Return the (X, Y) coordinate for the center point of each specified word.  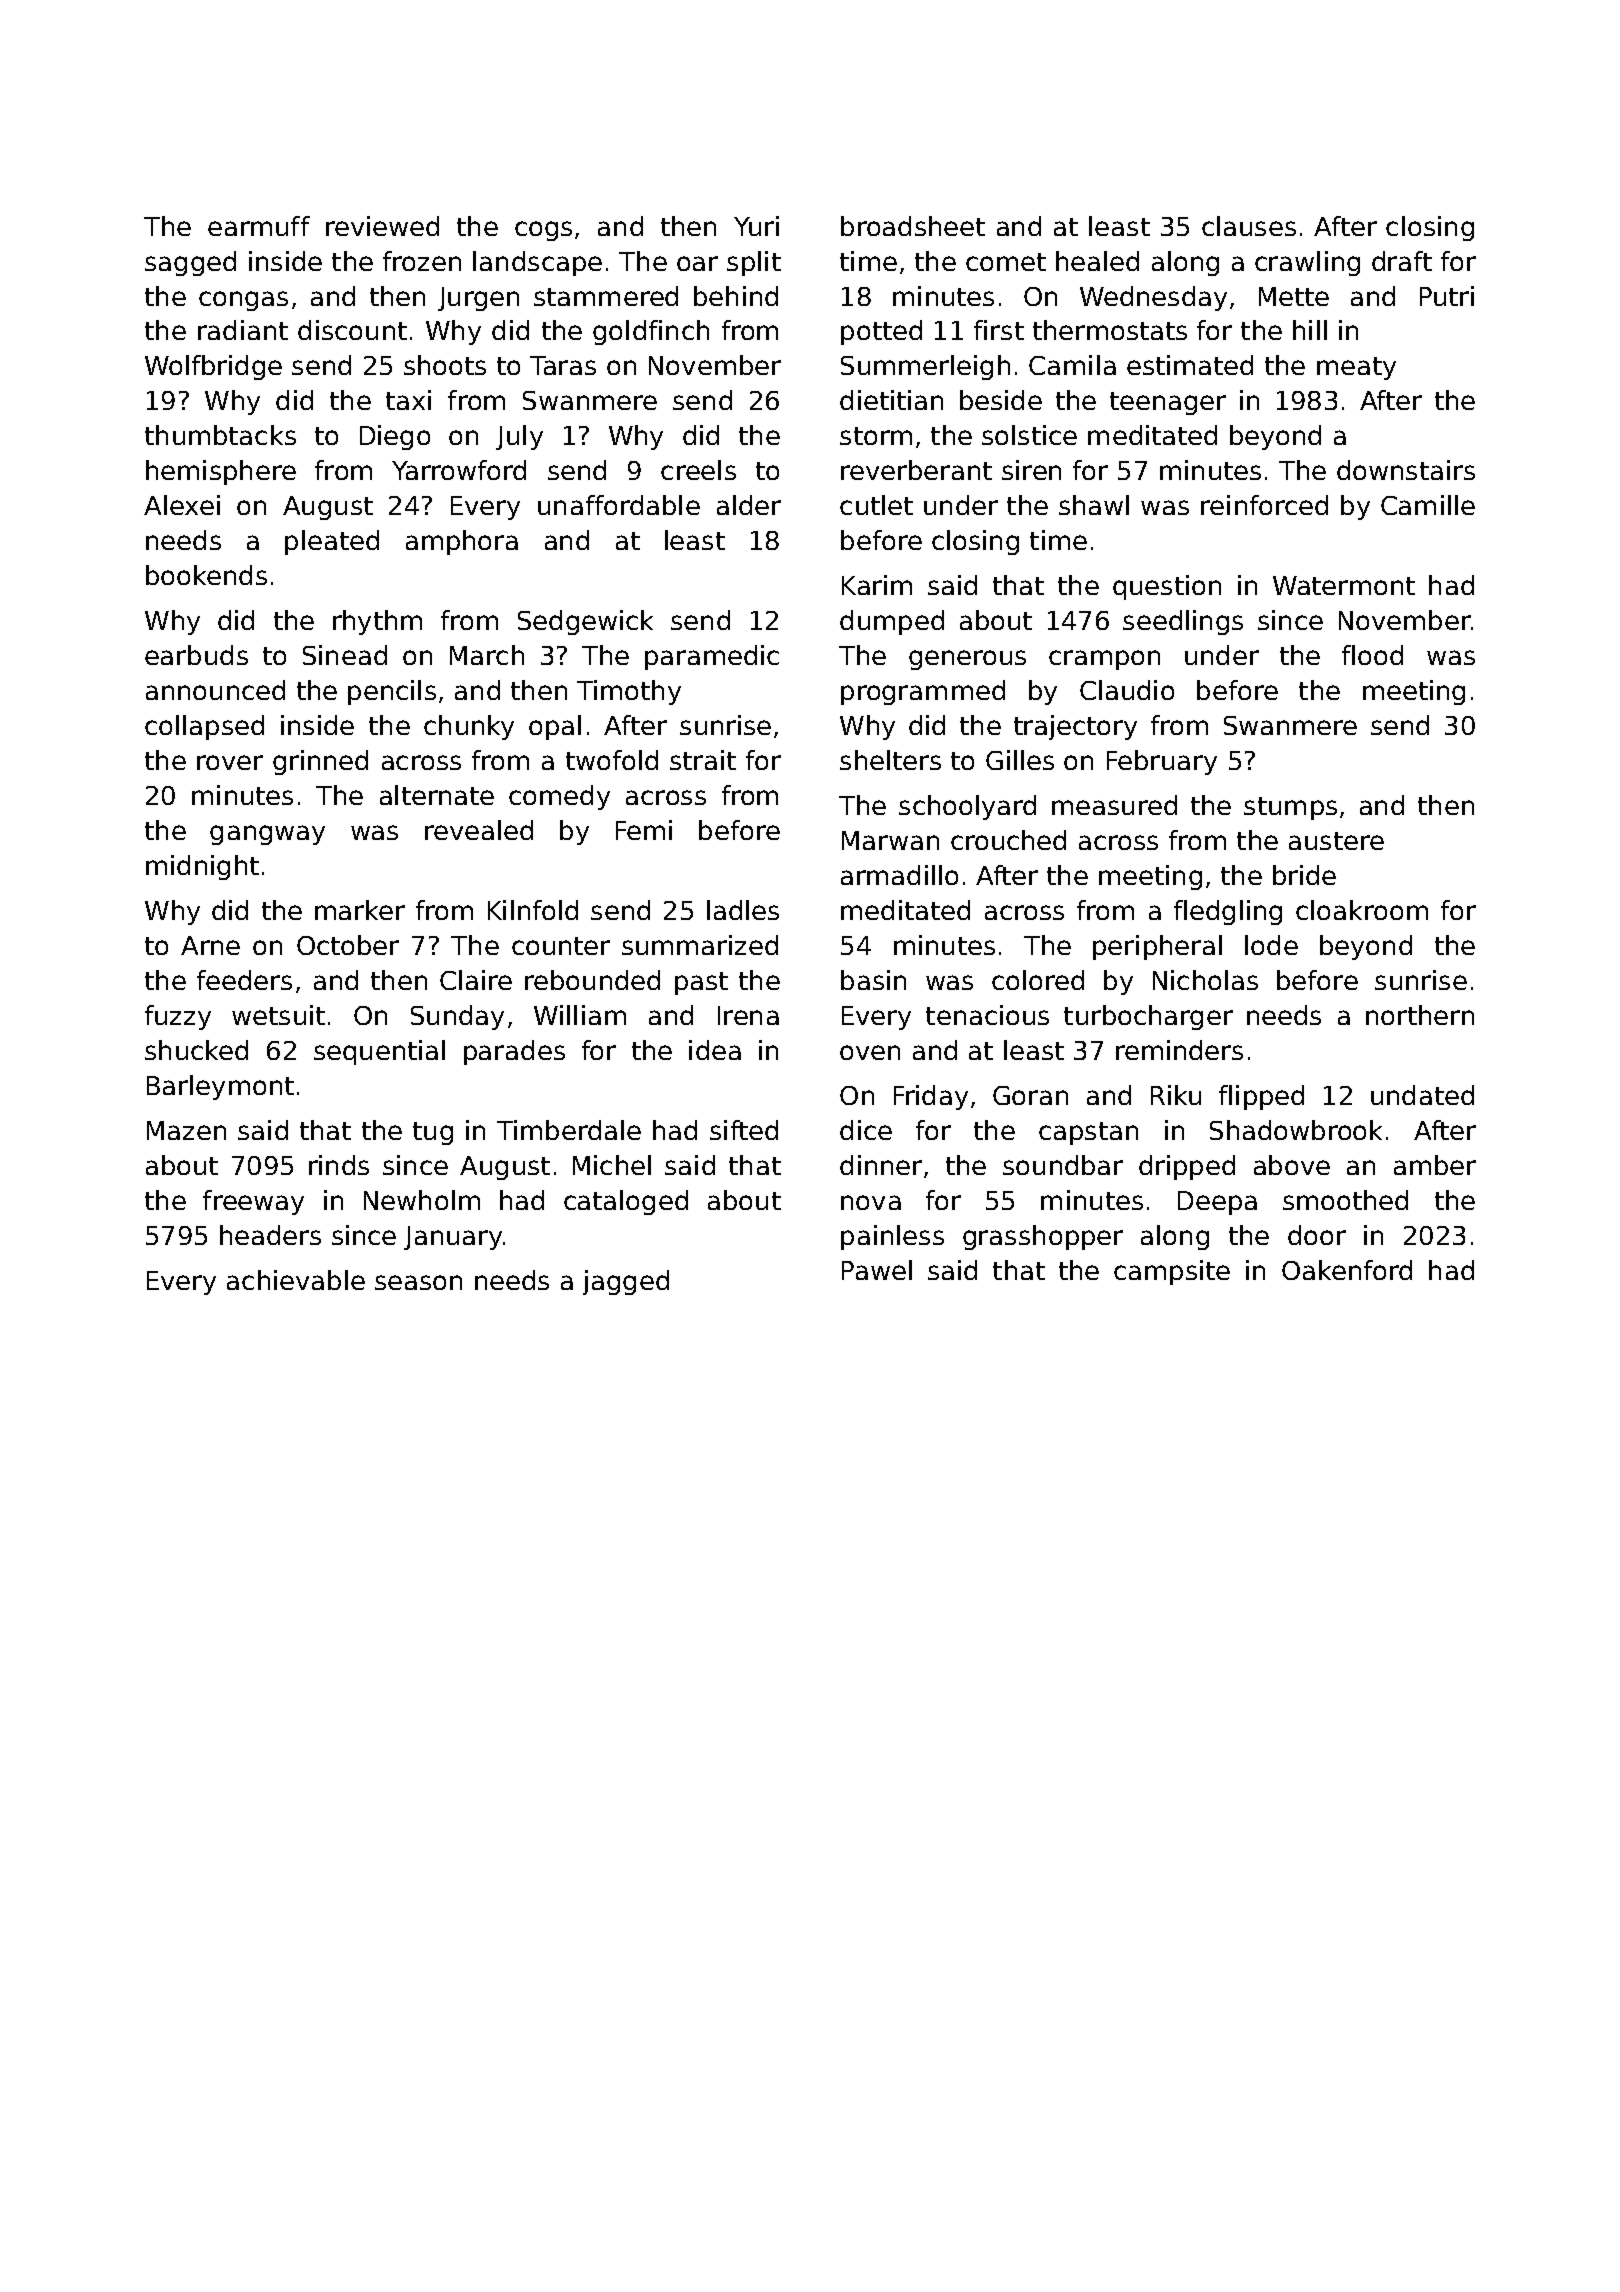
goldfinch (651, 332)
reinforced (1264, 505)
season (418, 1282)
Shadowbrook (1296, 1130)
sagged (190, 263)
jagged (626, 1282)
